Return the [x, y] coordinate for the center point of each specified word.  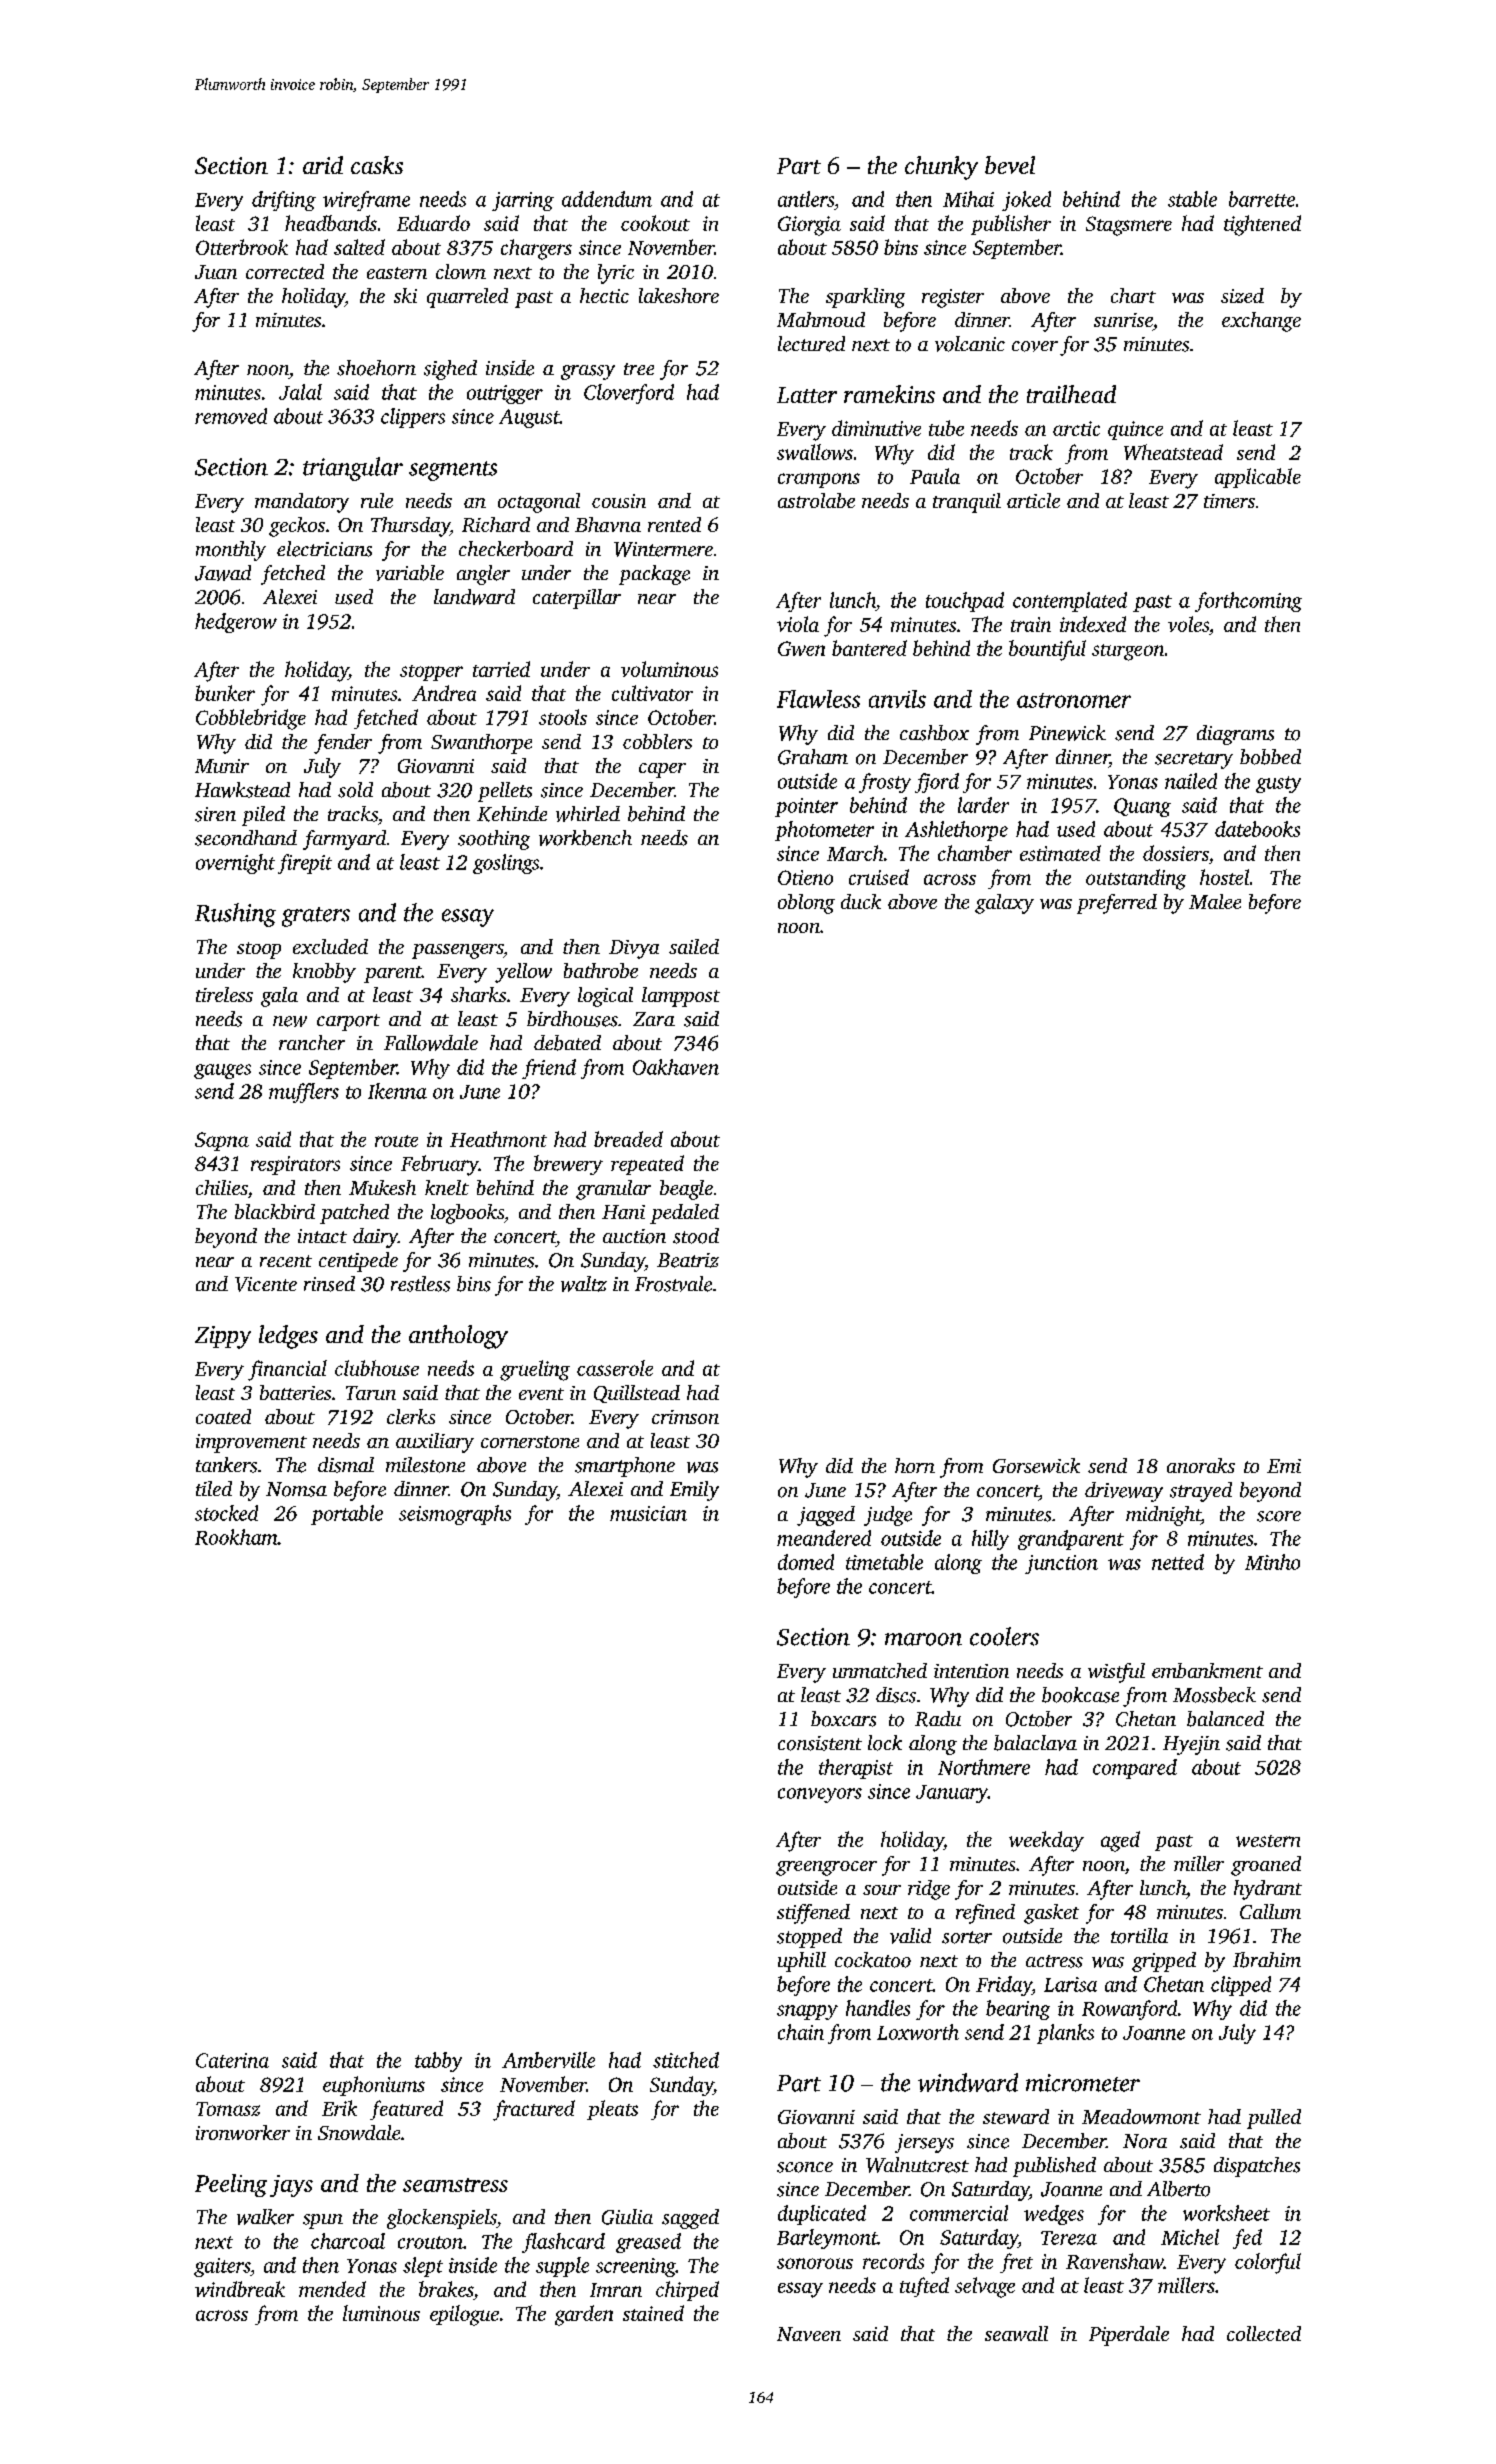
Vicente [266, 1284]
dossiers [1176, 853]
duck [861, 901]
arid [323, 165]
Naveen [809, 2334]
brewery [568, 1165]
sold [355, 790]
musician [648, 1513]
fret [1016, 2263]
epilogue [464, 2315]
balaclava [1035, 1743]
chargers [536, 249]
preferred [1117, 904]
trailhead [1071, 394]
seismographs [455, 1515]
